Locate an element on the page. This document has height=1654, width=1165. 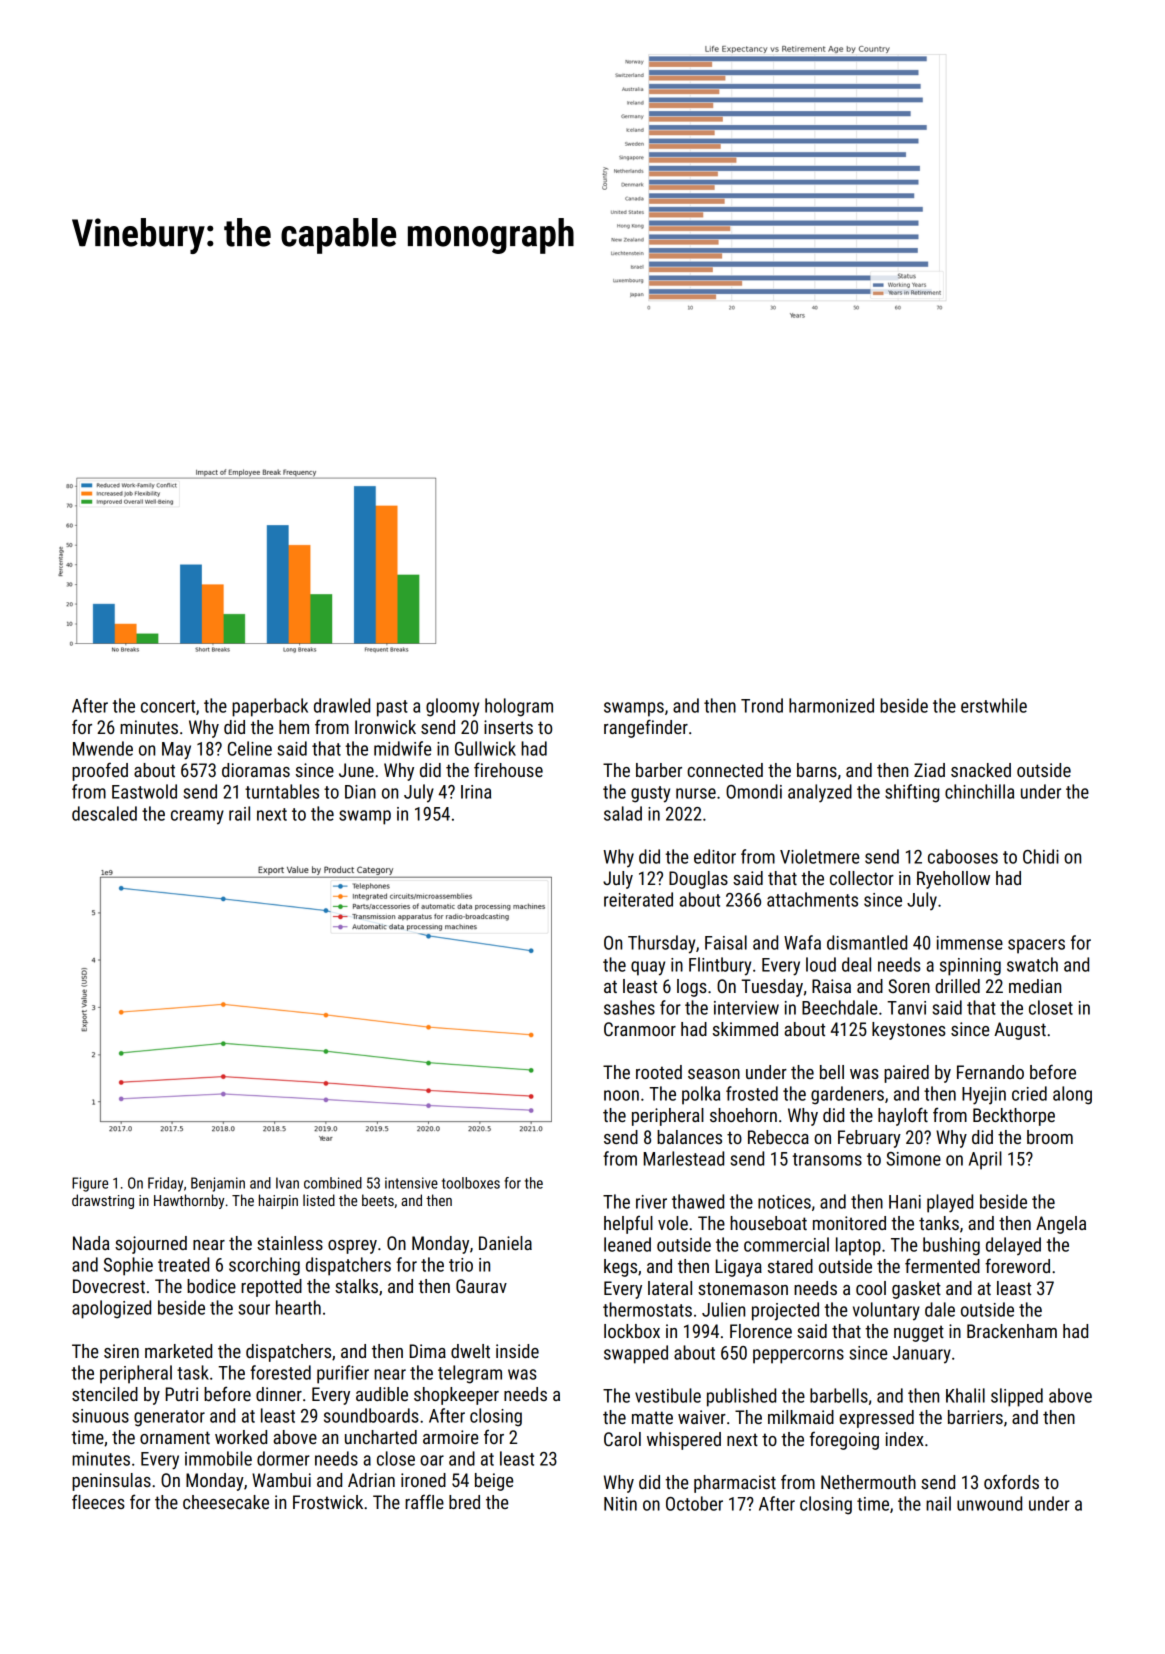
barns is located at coordinates (817, 770).
